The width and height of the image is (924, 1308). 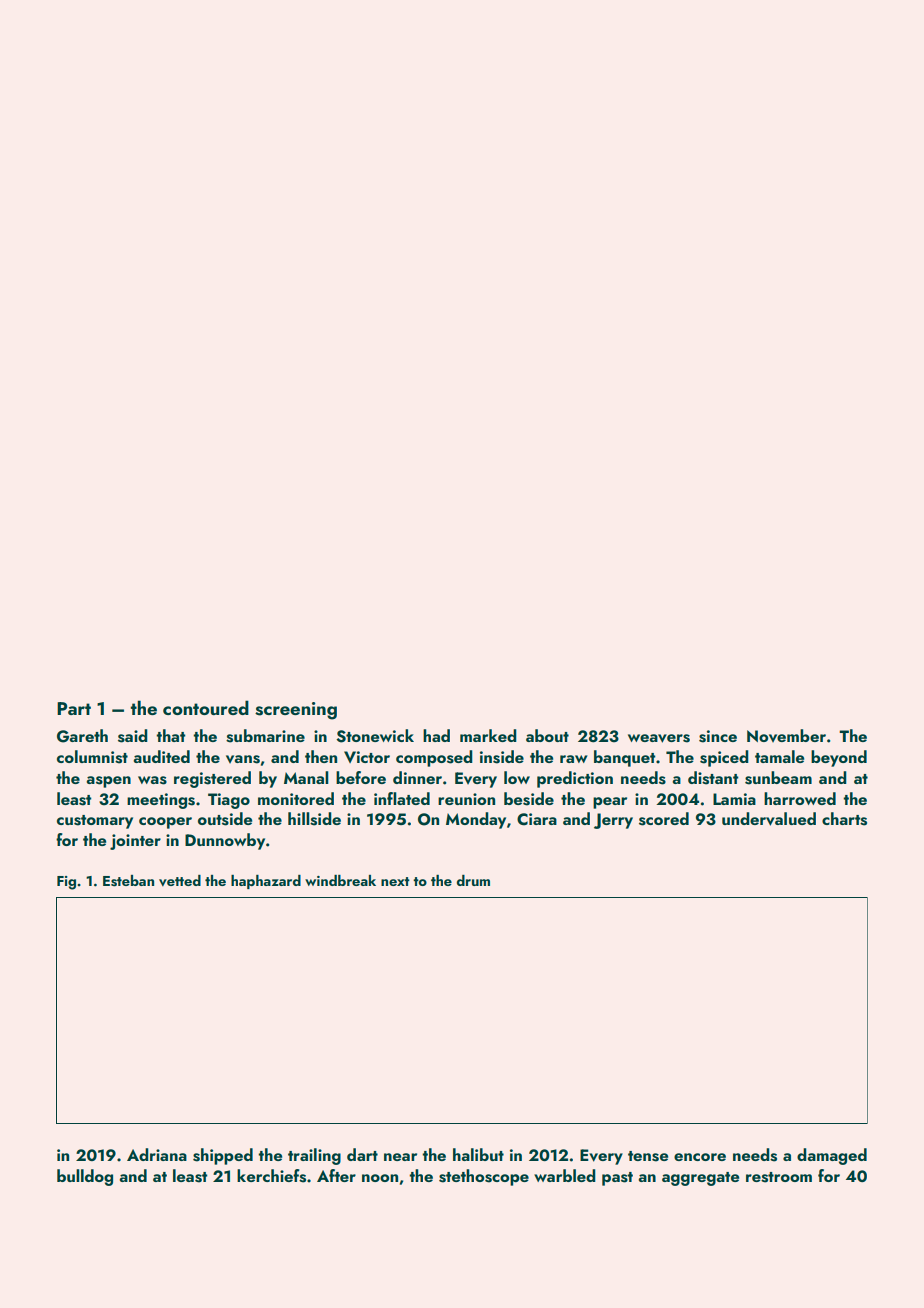 What do you see at coordinates (400, 1157) in the image?
I see `near` at bounding box center [400, 1157].
